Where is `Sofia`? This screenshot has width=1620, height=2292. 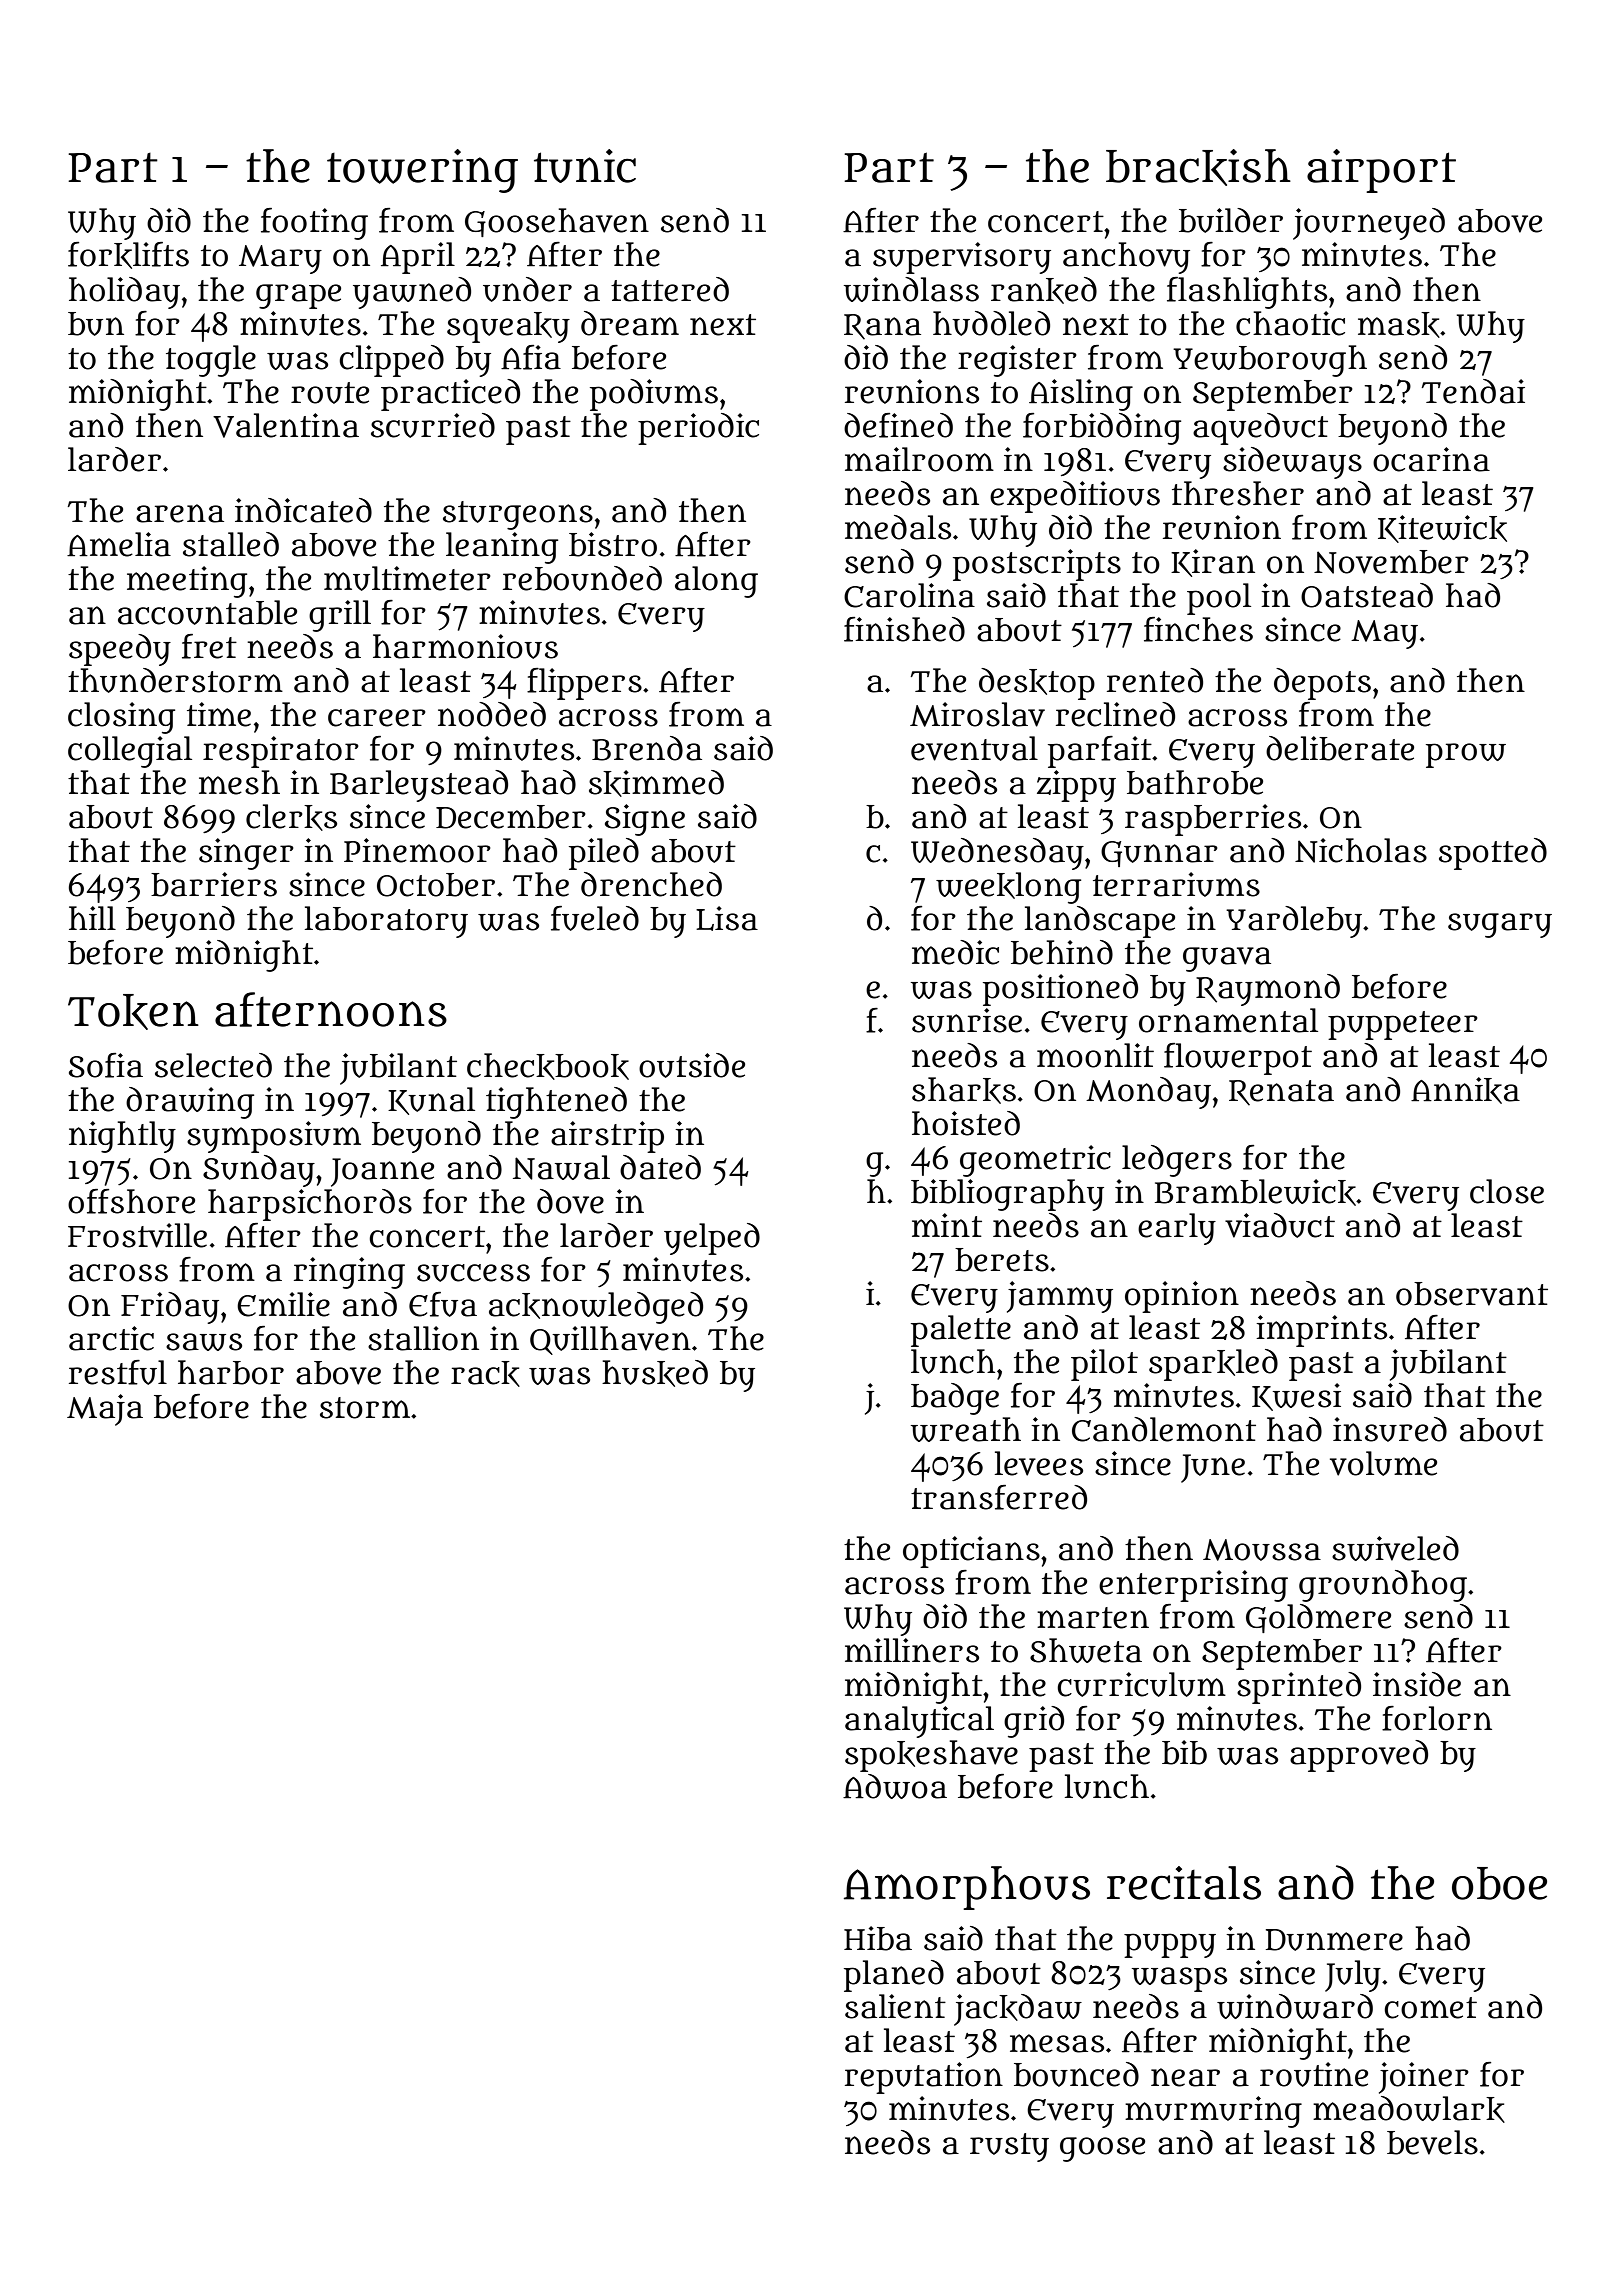
Sofia is located at coordinates (106, 1065).
